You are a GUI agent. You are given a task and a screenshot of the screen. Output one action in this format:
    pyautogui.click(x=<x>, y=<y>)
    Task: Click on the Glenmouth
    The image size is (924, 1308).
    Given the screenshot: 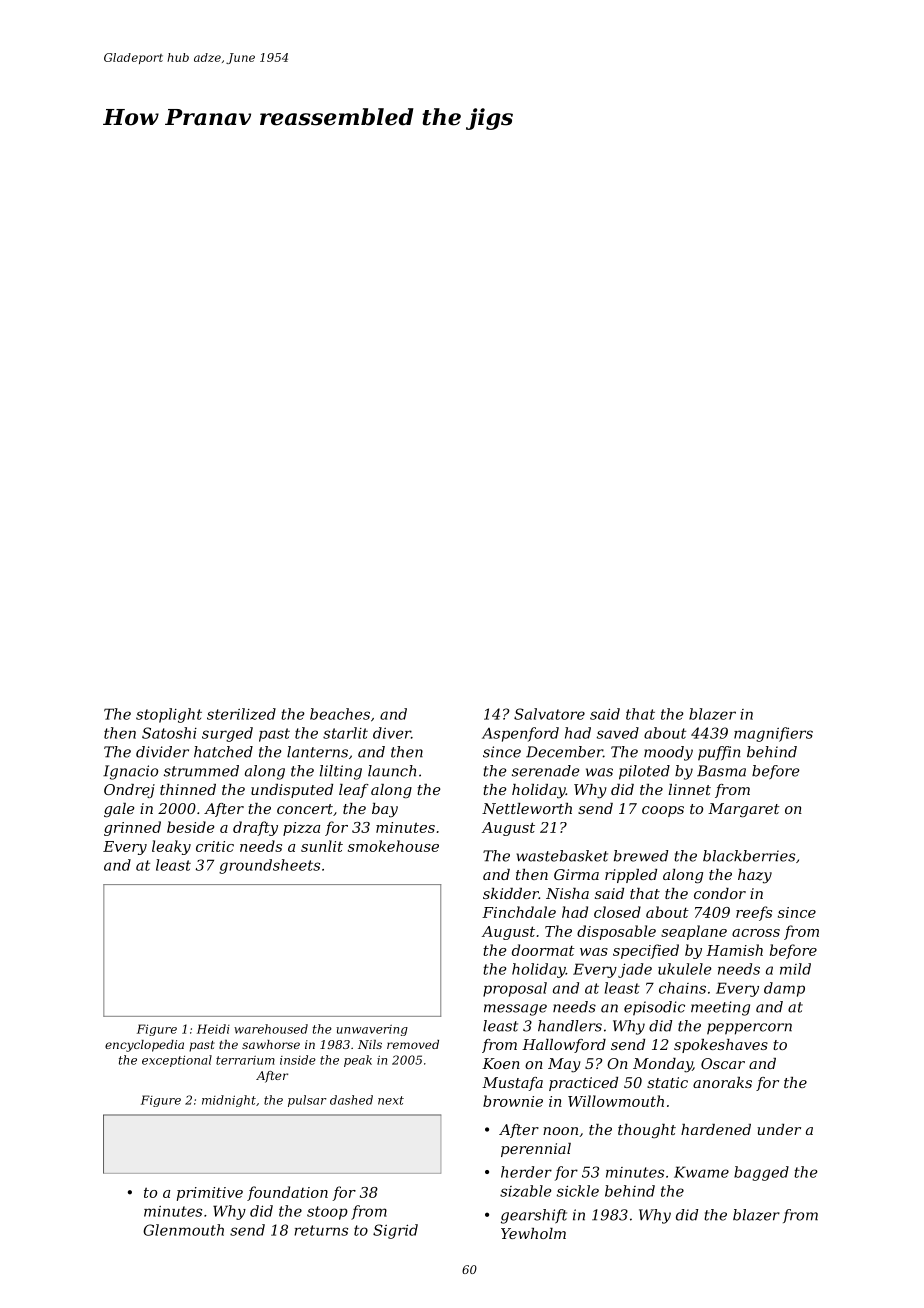 What is the action you would take?
    pyautogui.click(x=183, y=1230)
